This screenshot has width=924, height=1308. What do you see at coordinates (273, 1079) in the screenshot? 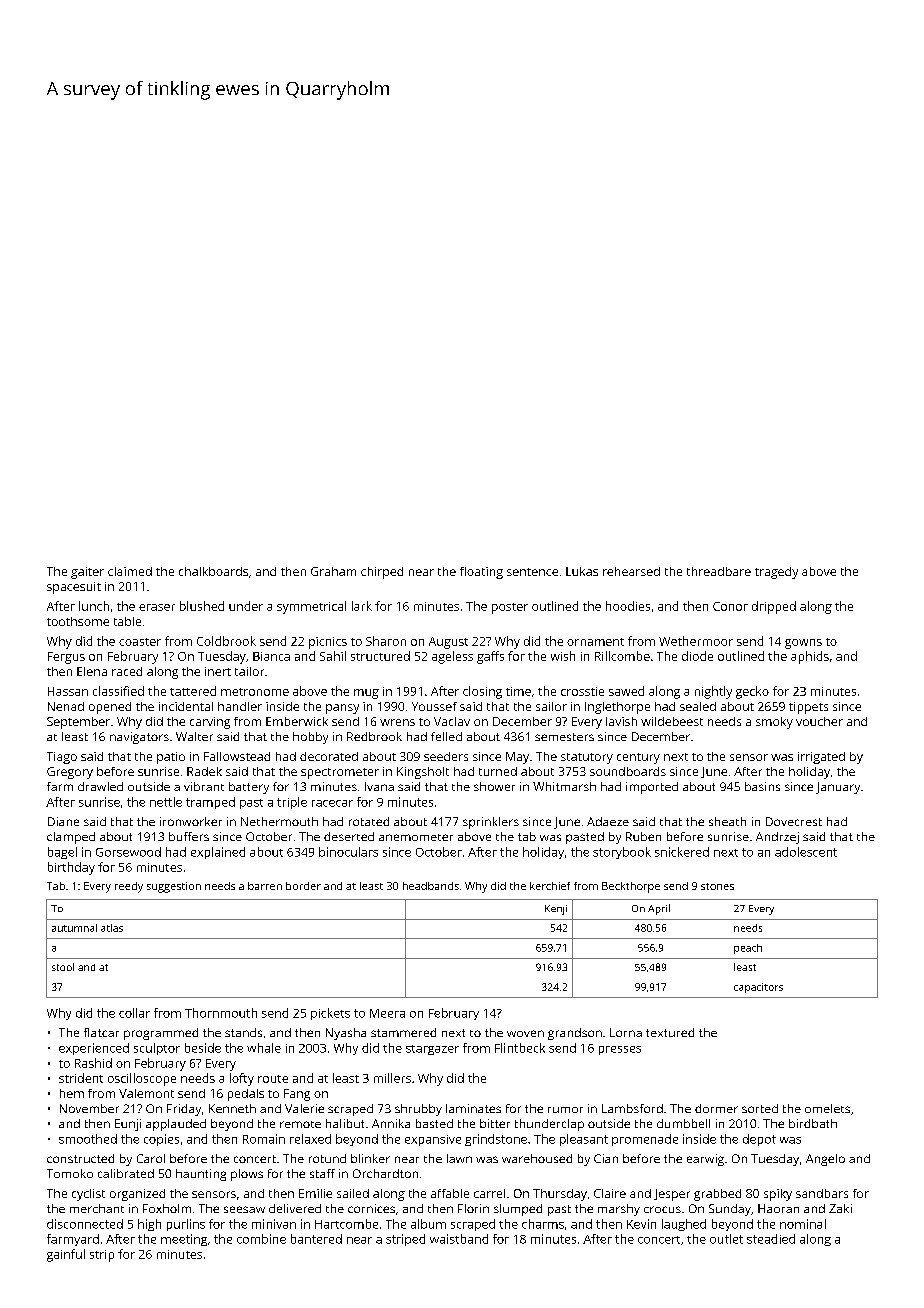
I see `route` at bounding box center [273, 1079].
